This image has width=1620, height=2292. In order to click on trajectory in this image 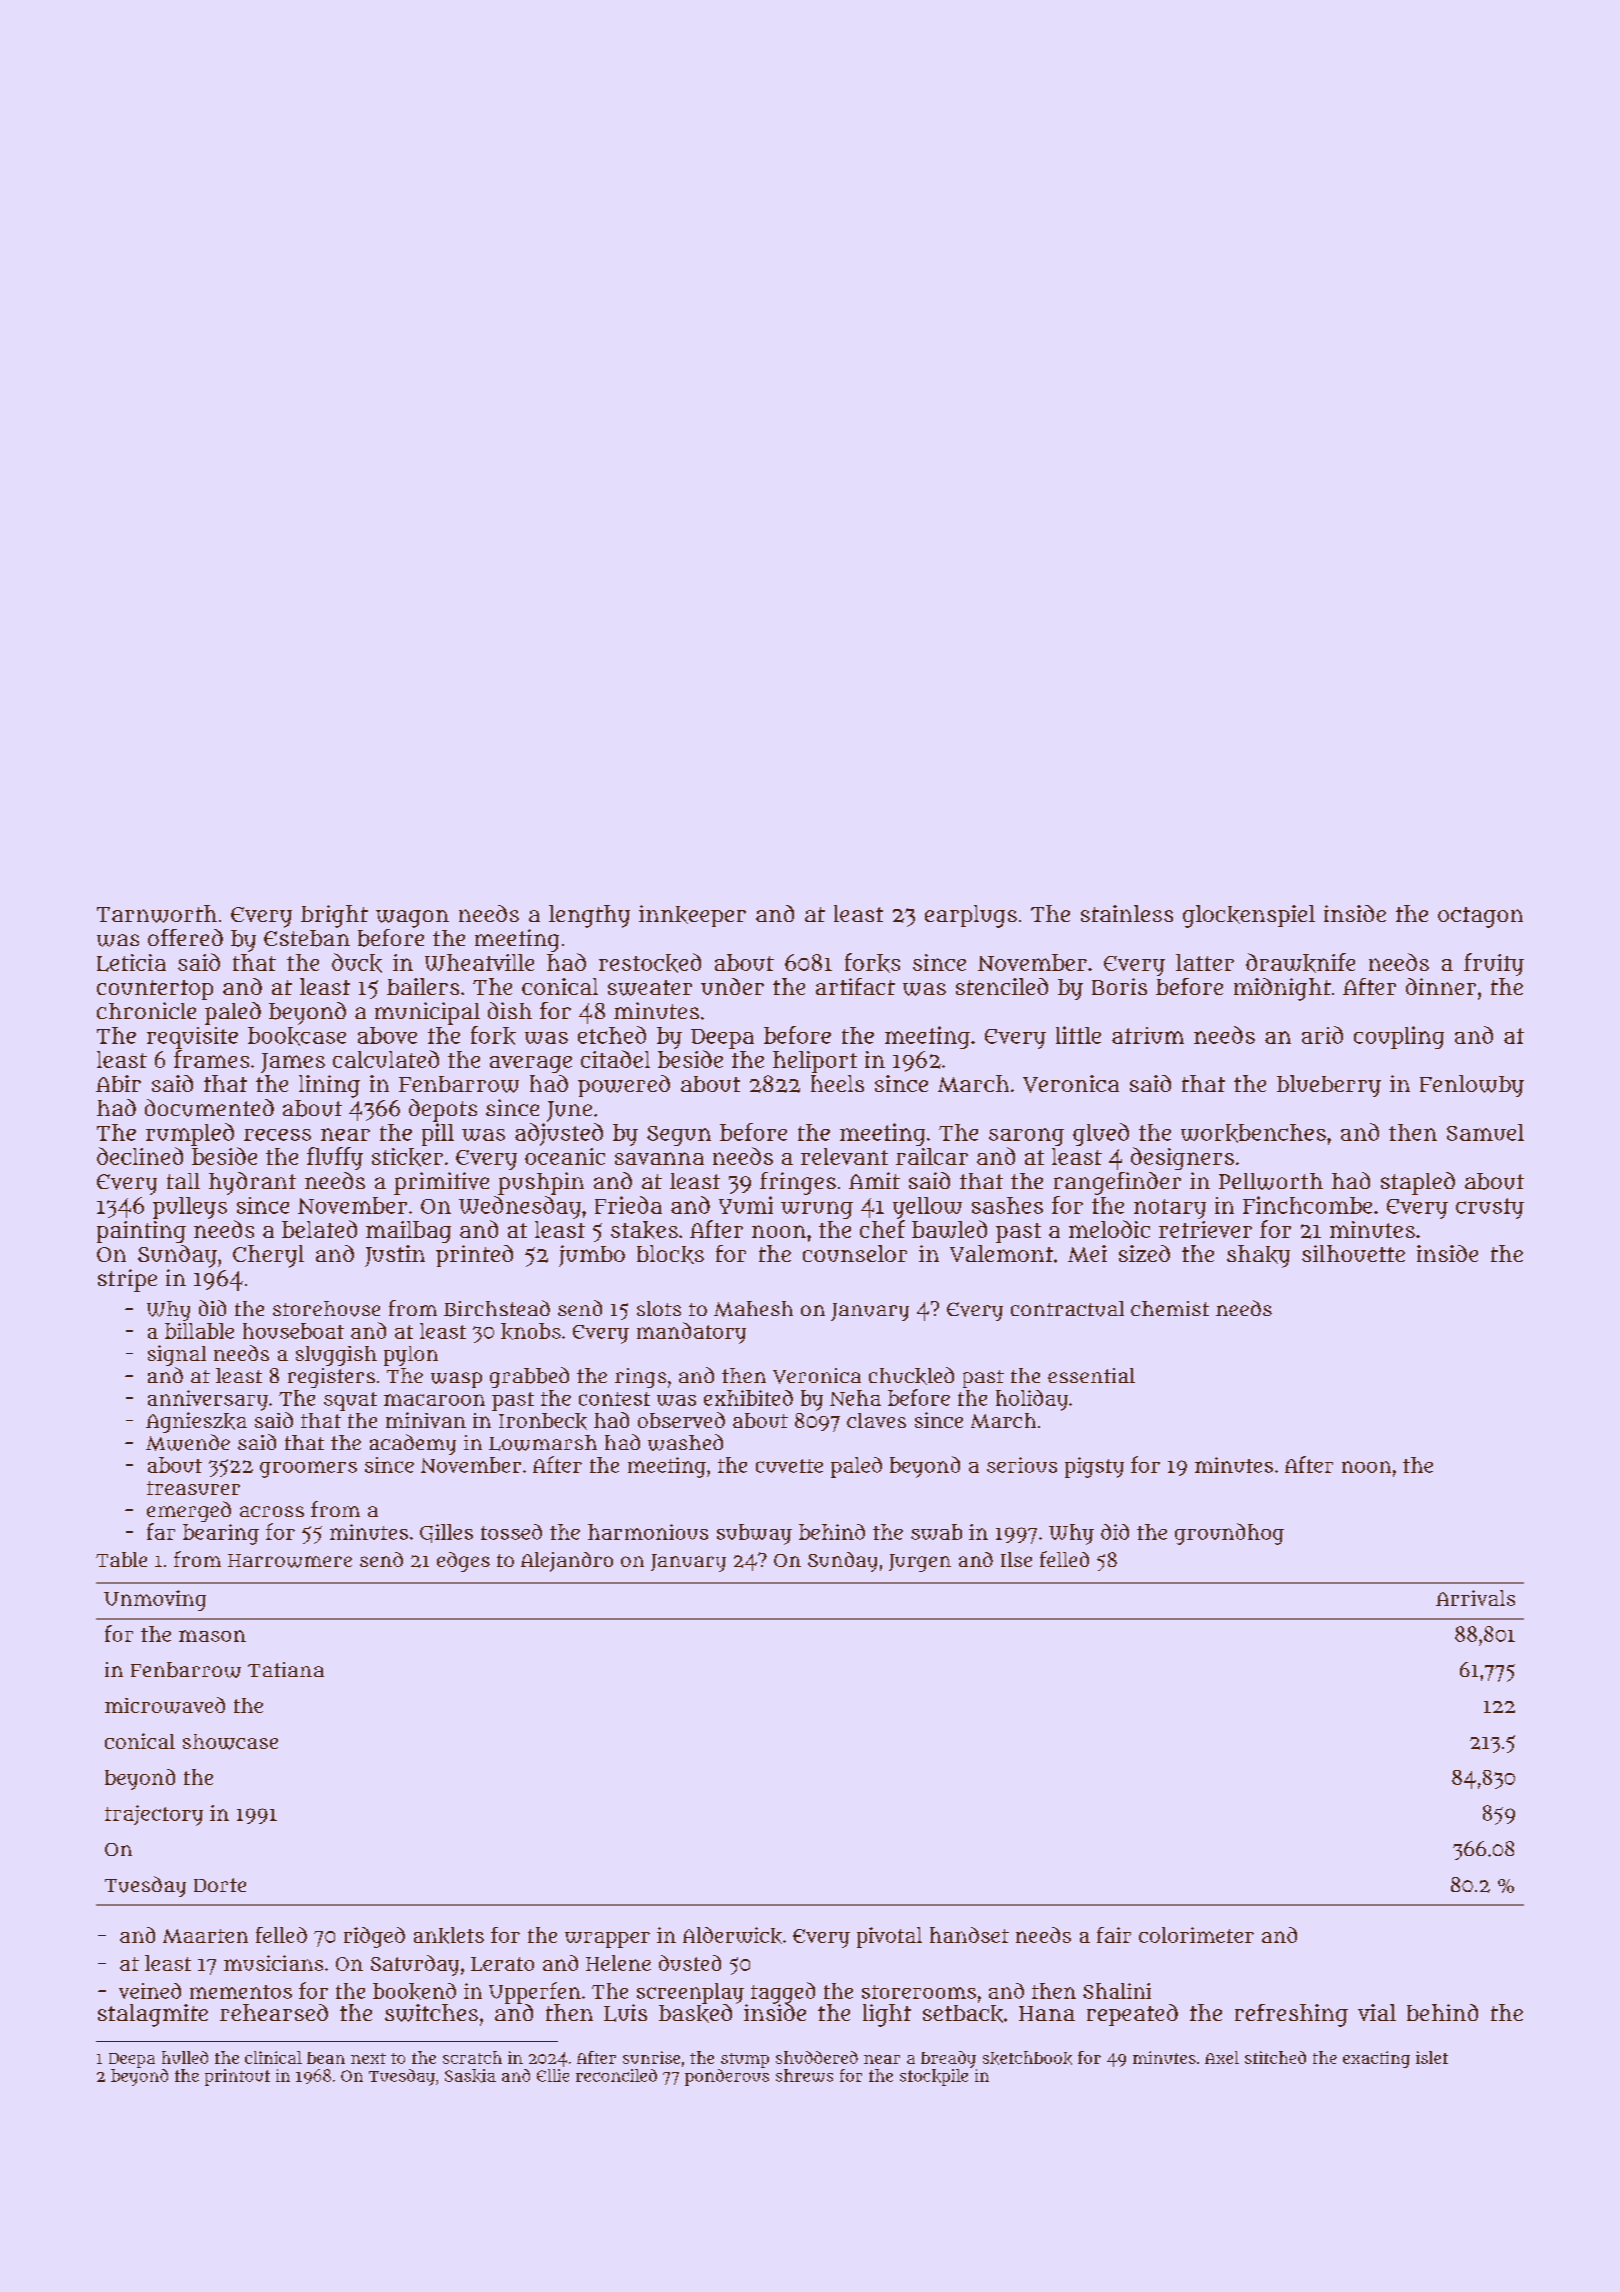, I will do `click(154, 1815)`.
